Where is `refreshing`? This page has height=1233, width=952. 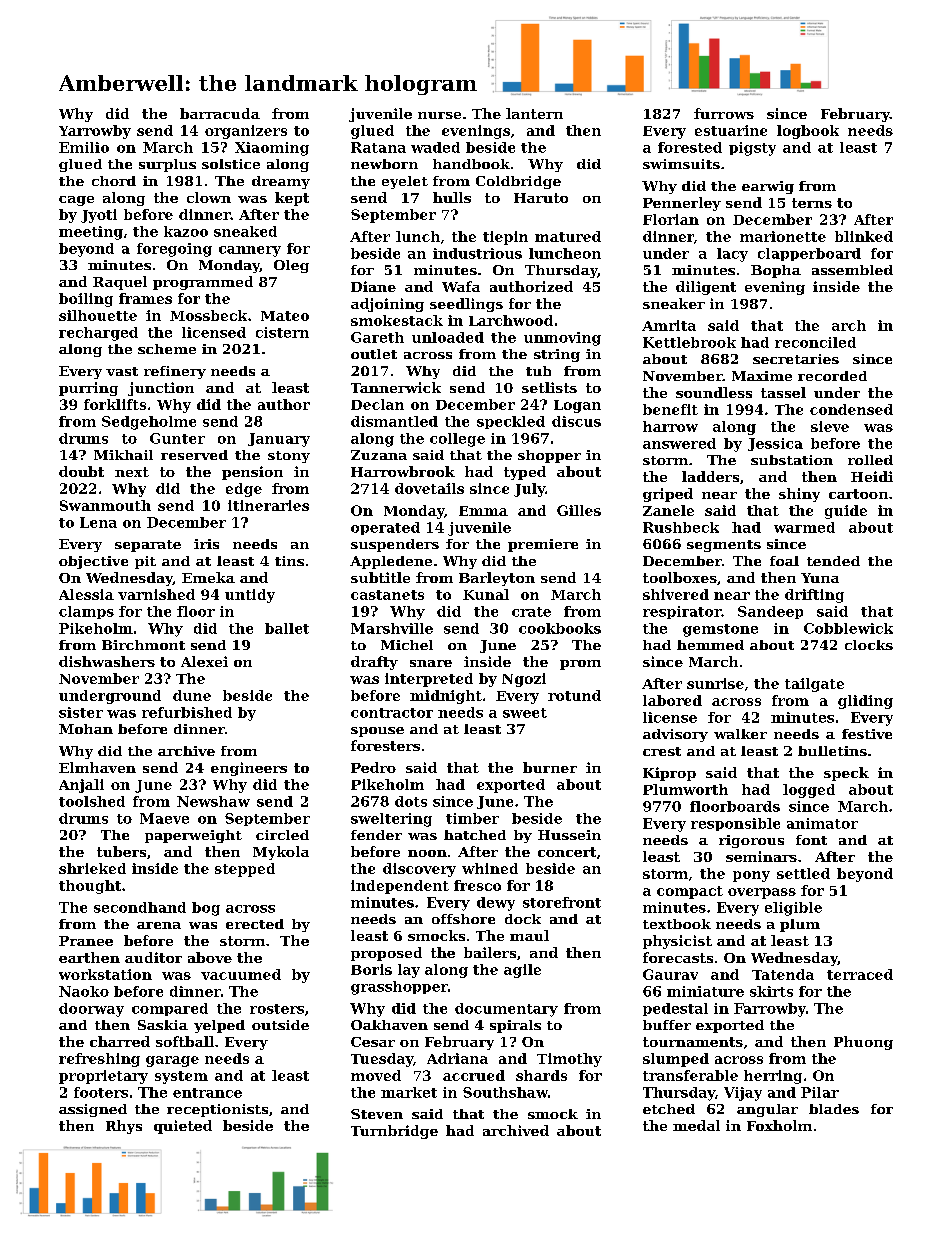 refreshing is located at coordinates (99, 1060).
